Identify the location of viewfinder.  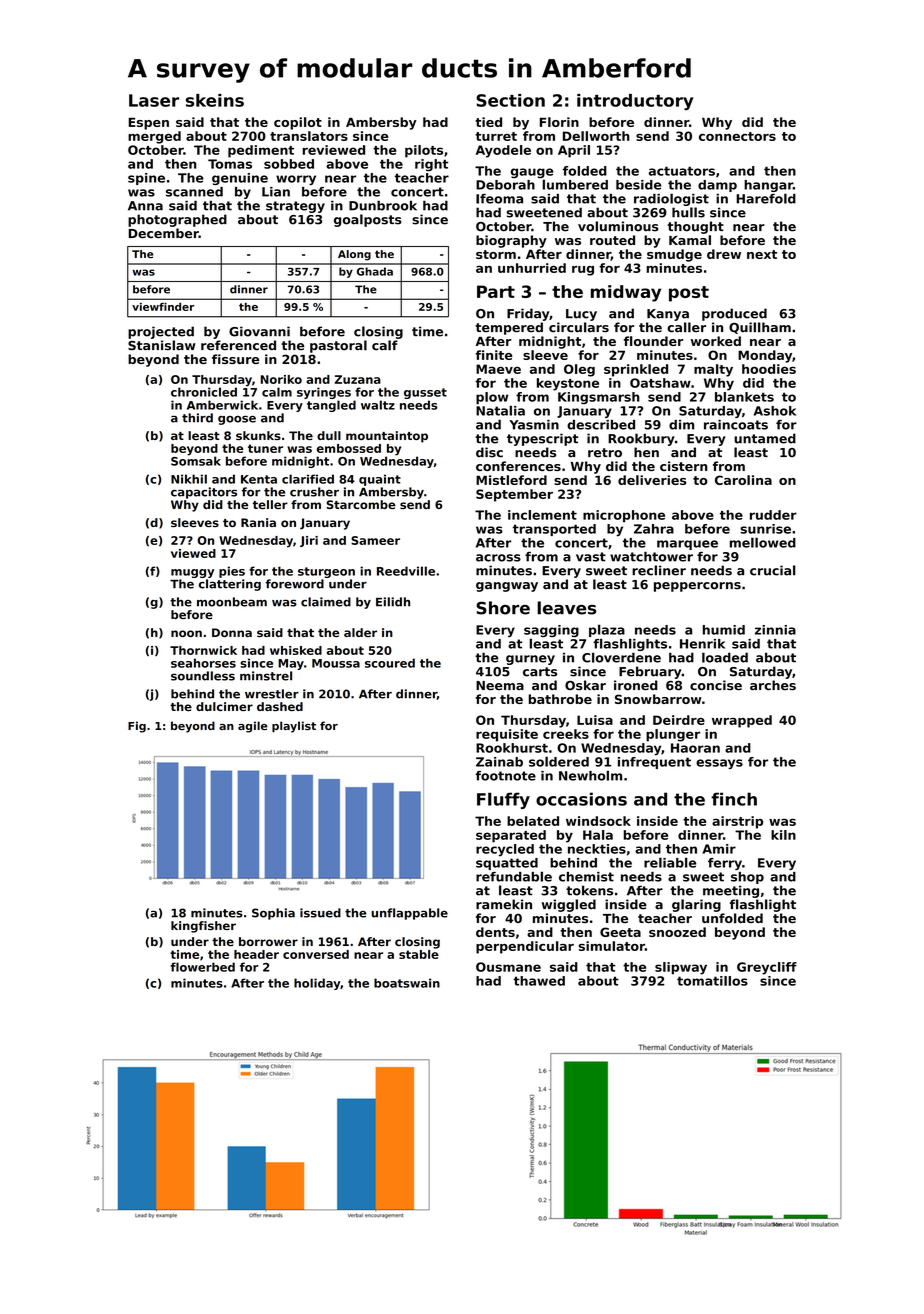
(163, 306).
